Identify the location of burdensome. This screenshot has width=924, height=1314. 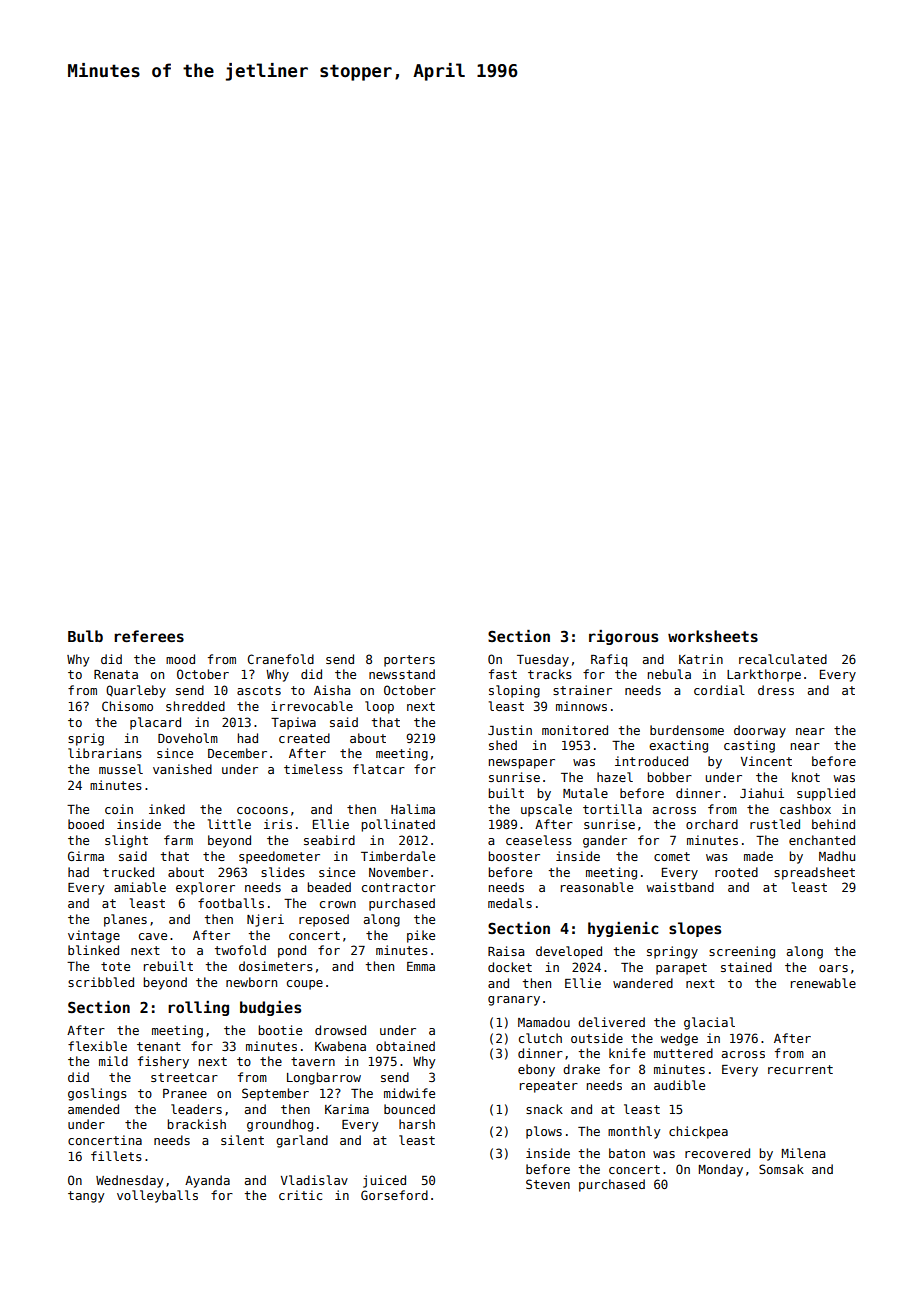
(687, 730).
